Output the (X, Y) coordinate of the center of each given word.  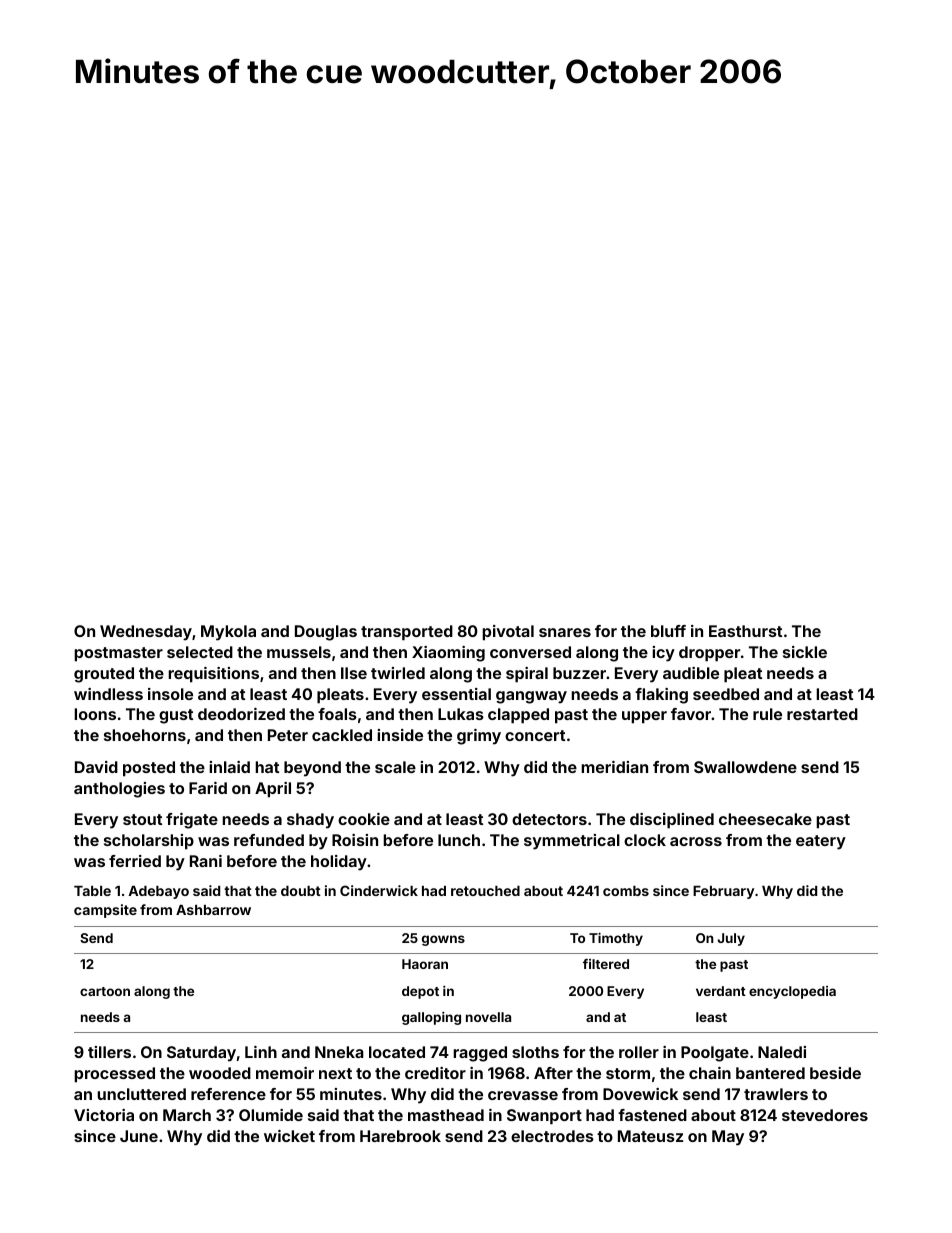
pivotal (508, 633)
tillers (109, 1052)
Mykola (228, 633)
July (731, 939)
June (139, 1136)
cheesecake (765, 819)
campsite (105, 911)
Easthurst (745, 631)
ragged (480, 1054)
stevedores (825, 1115)
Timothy (616, 939)
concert (535, 735)
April (273, 790)
